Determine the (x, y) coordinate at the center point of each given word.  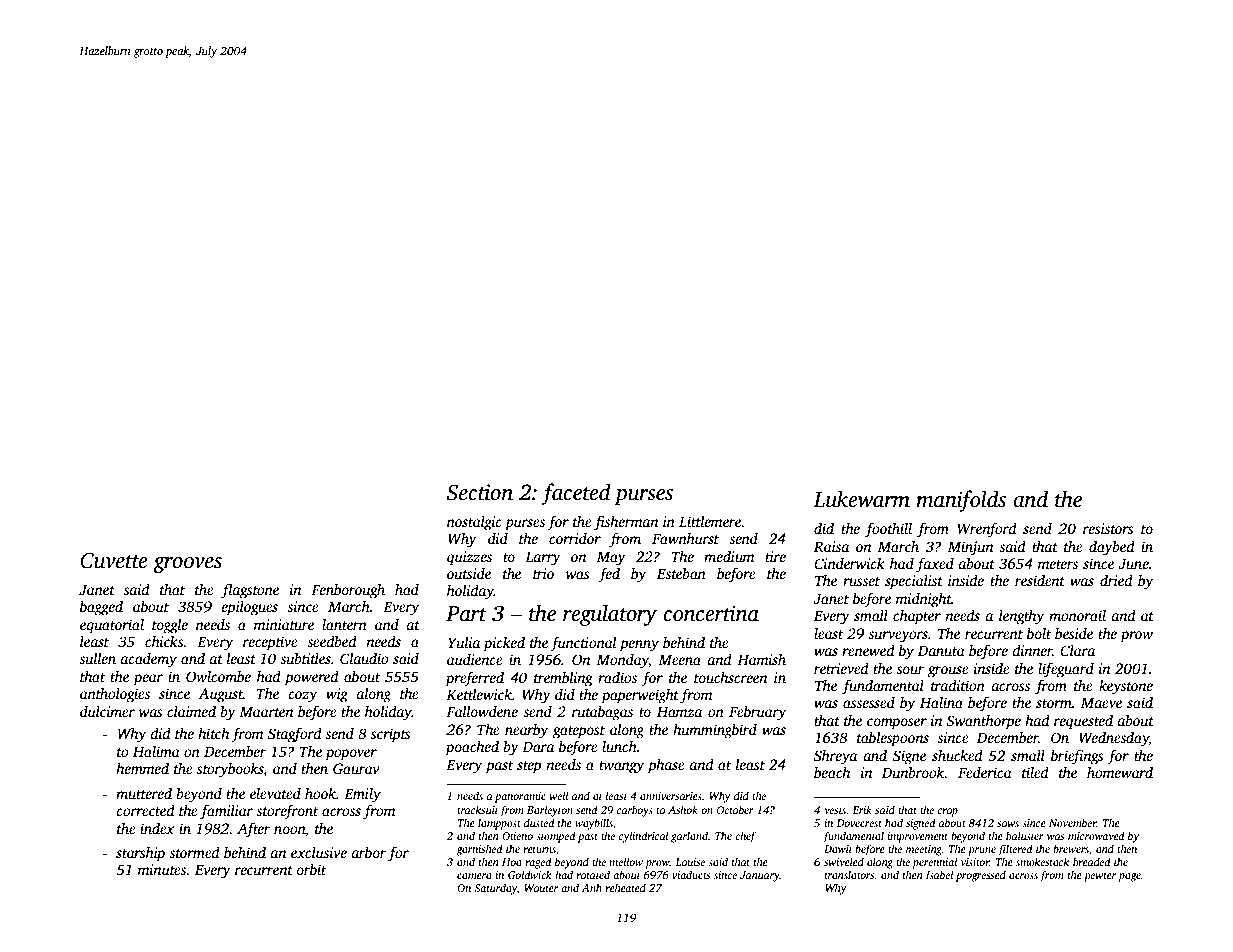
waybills (594, 824)
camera (474, 876)
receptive (270, 643)
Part (466, 614)
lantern (344, 624)
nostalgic (474, 523)
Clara (1077, 650)
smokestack (1042, 861)
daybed (1112, 548)
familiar (226, 812)
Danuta (941, 651)
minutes (162, 869)
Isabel (939, 874)
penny (639, 646)
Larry (543, 559)
